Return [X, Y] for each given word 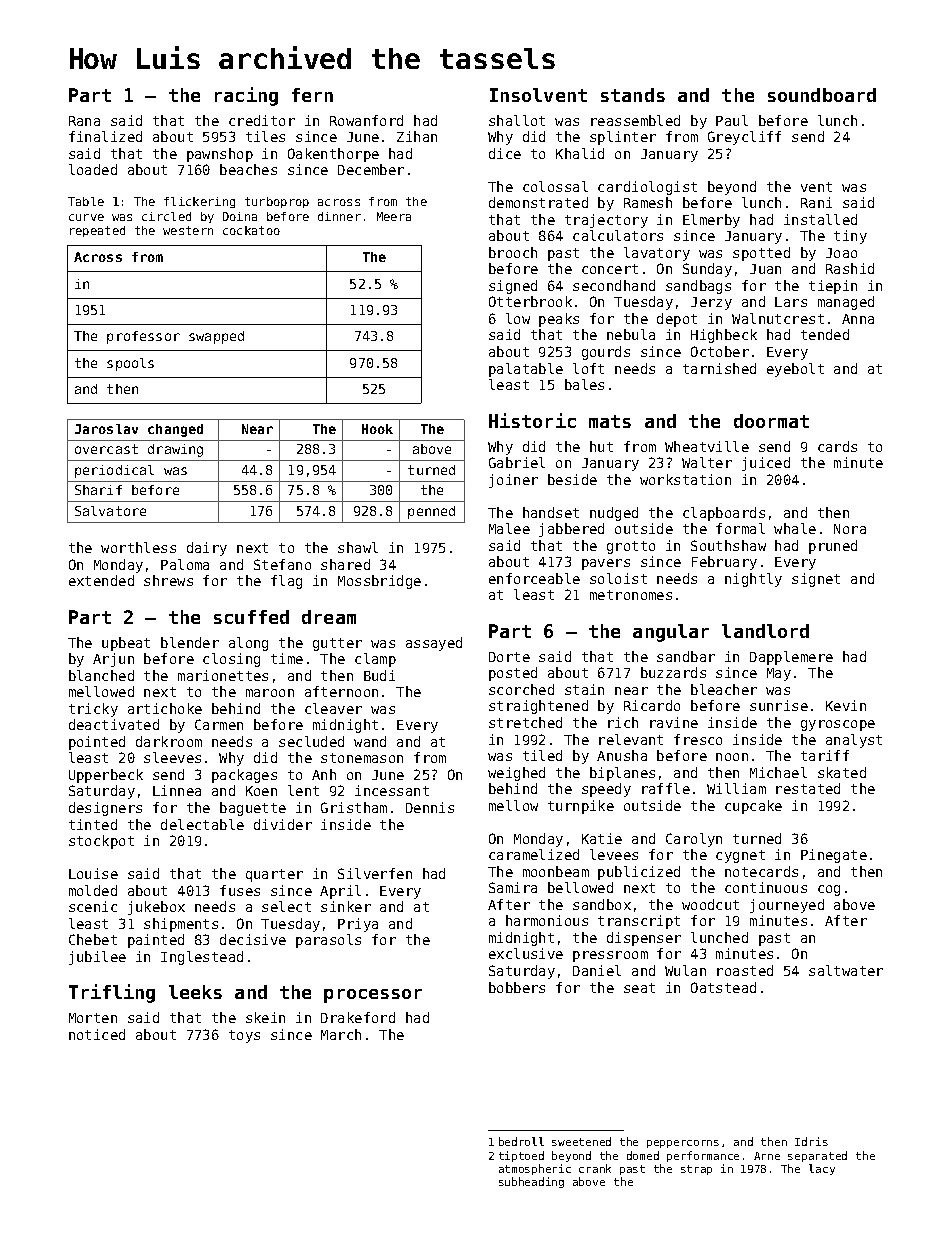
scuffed [251, 617]
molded [93, 890]
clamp [375, 660]
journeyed [787, 906]
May [779, 674]
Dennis [430, 807]
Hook [377, 429]
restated [808, 788]
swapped [216, 337]
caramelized [534, 854]
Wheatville [707, 446]
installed [820, 219]
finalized [105, 136]
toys [244, 1036]
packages [244, 776]
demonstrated [538, 202]
